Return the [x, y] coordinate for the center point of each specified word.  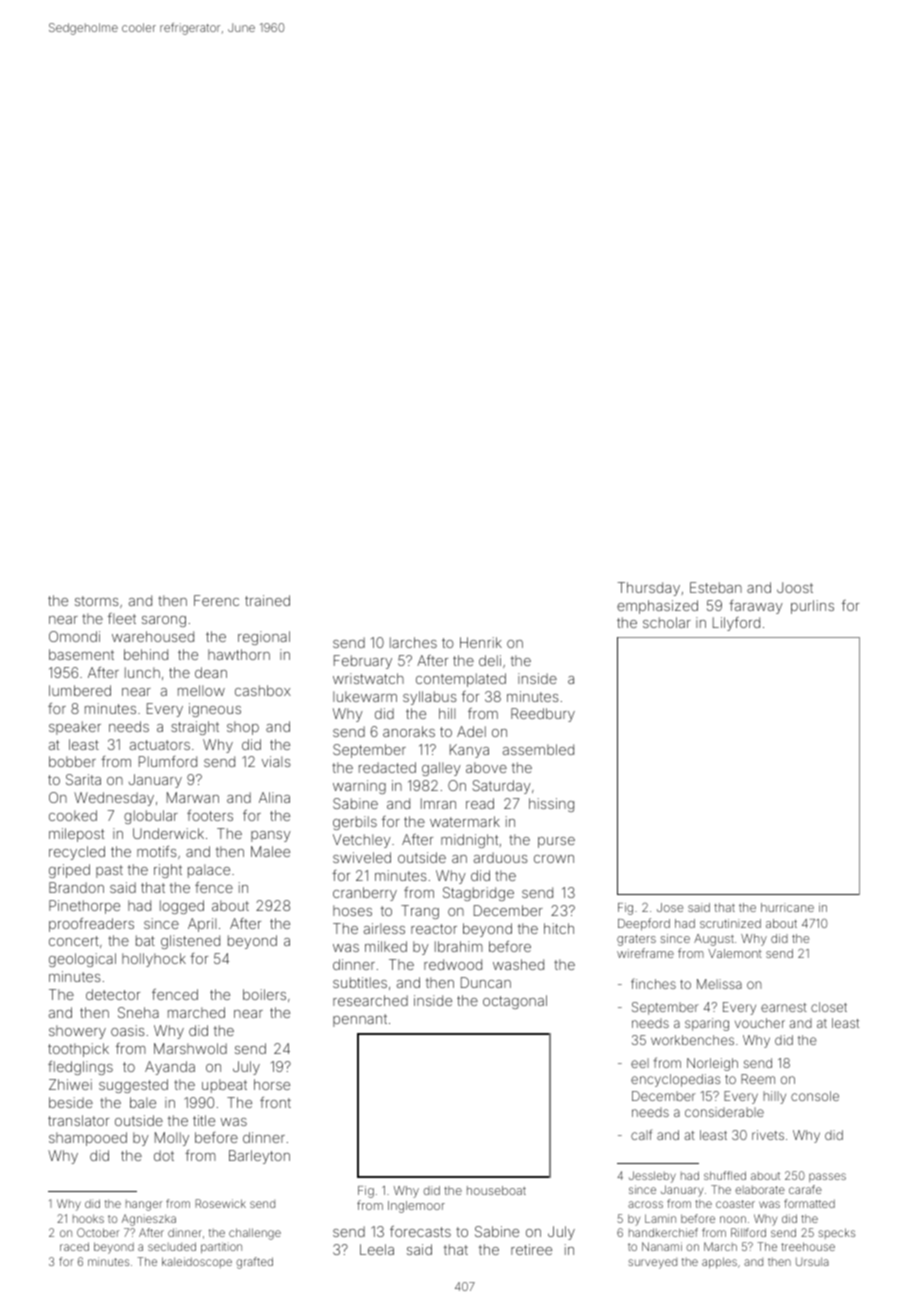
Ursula [812, 1261]
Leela [377, 1249]
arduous [501, 857]
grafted [254, 1263]
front [275, 1102]
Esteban [716, 587]
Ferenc [216, 600]
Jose [670, 907]
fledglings [80, 1068]
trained [267, 600]
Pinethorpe [84, 907]
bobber [72, 761]
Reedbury [543, 715]
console [815, 1096]
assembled [538, 749]
